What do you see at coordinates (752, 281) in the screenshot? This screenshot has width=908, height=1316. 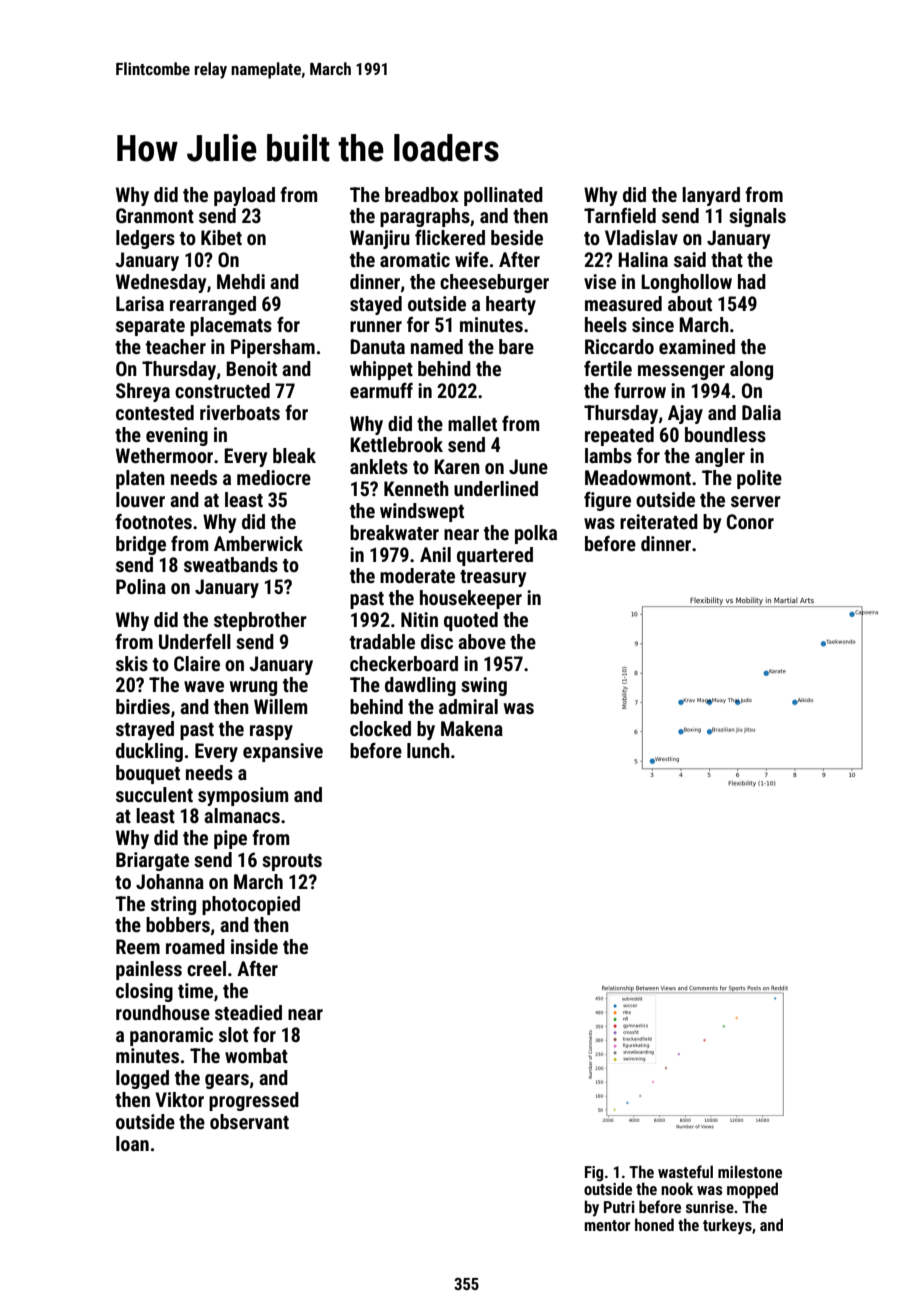 I see `had` at bounding box center [752, 281].
